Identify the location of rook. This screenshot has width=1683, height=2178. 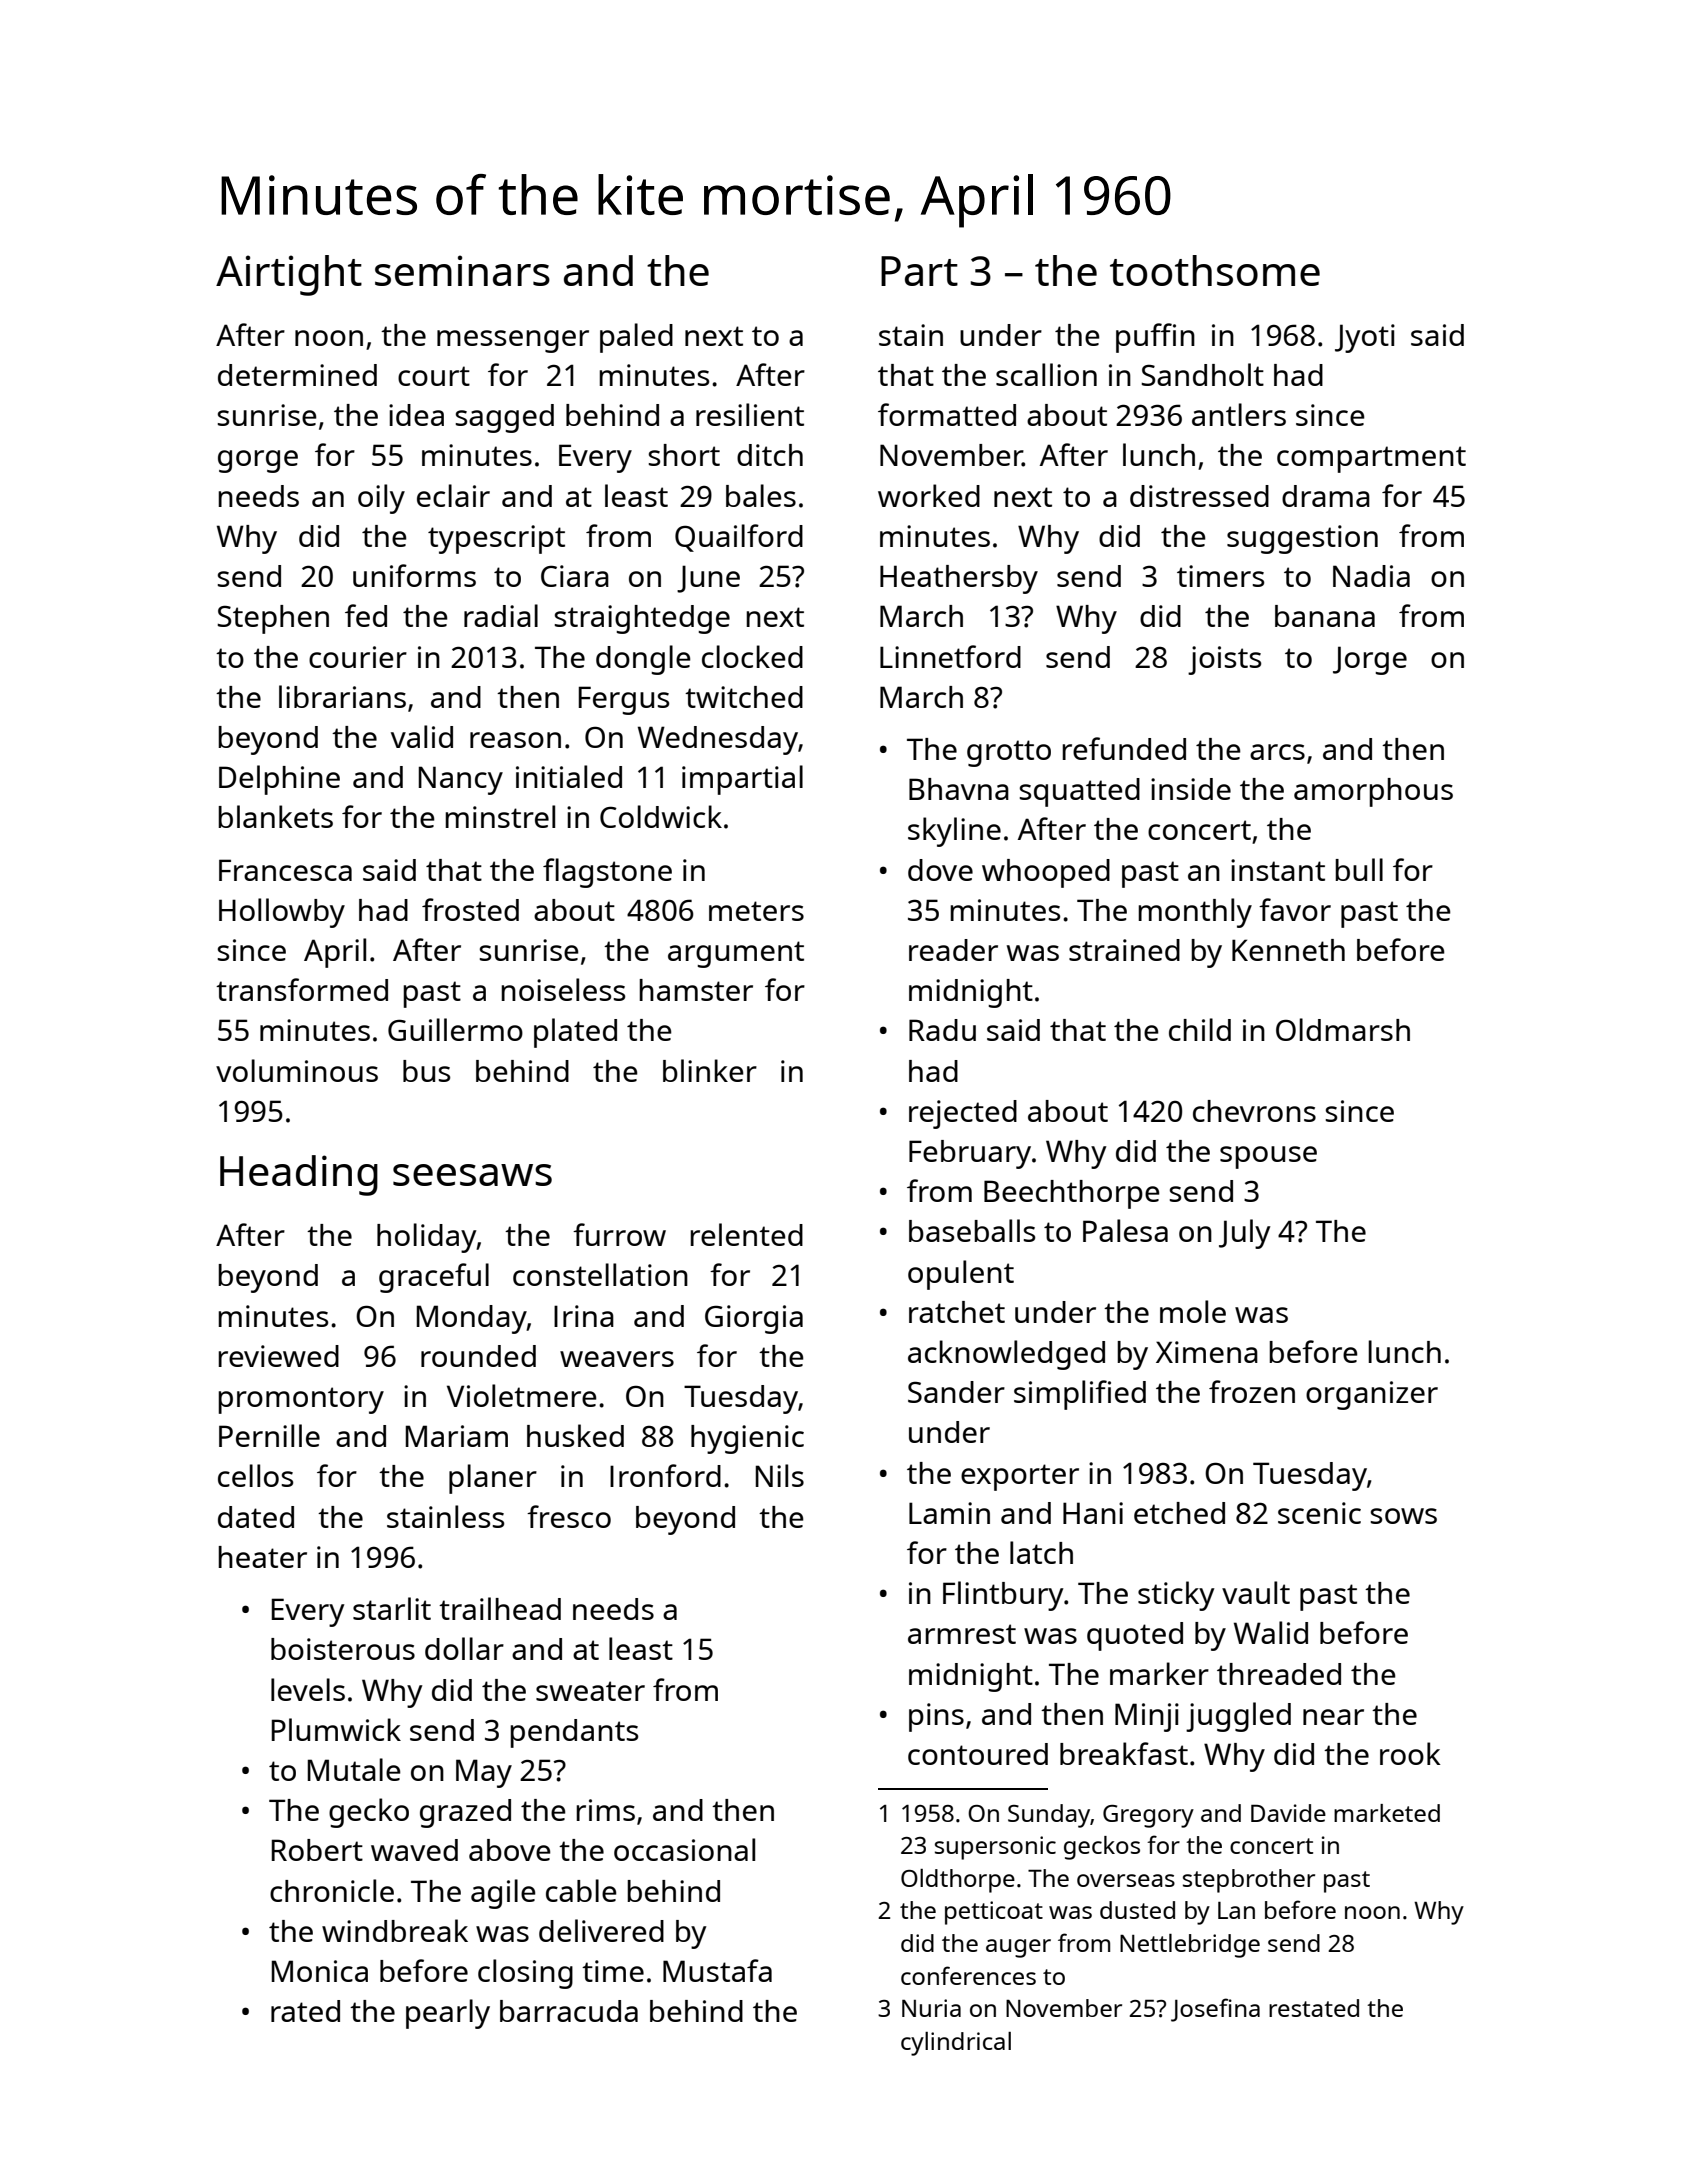
(1410, 1753).
